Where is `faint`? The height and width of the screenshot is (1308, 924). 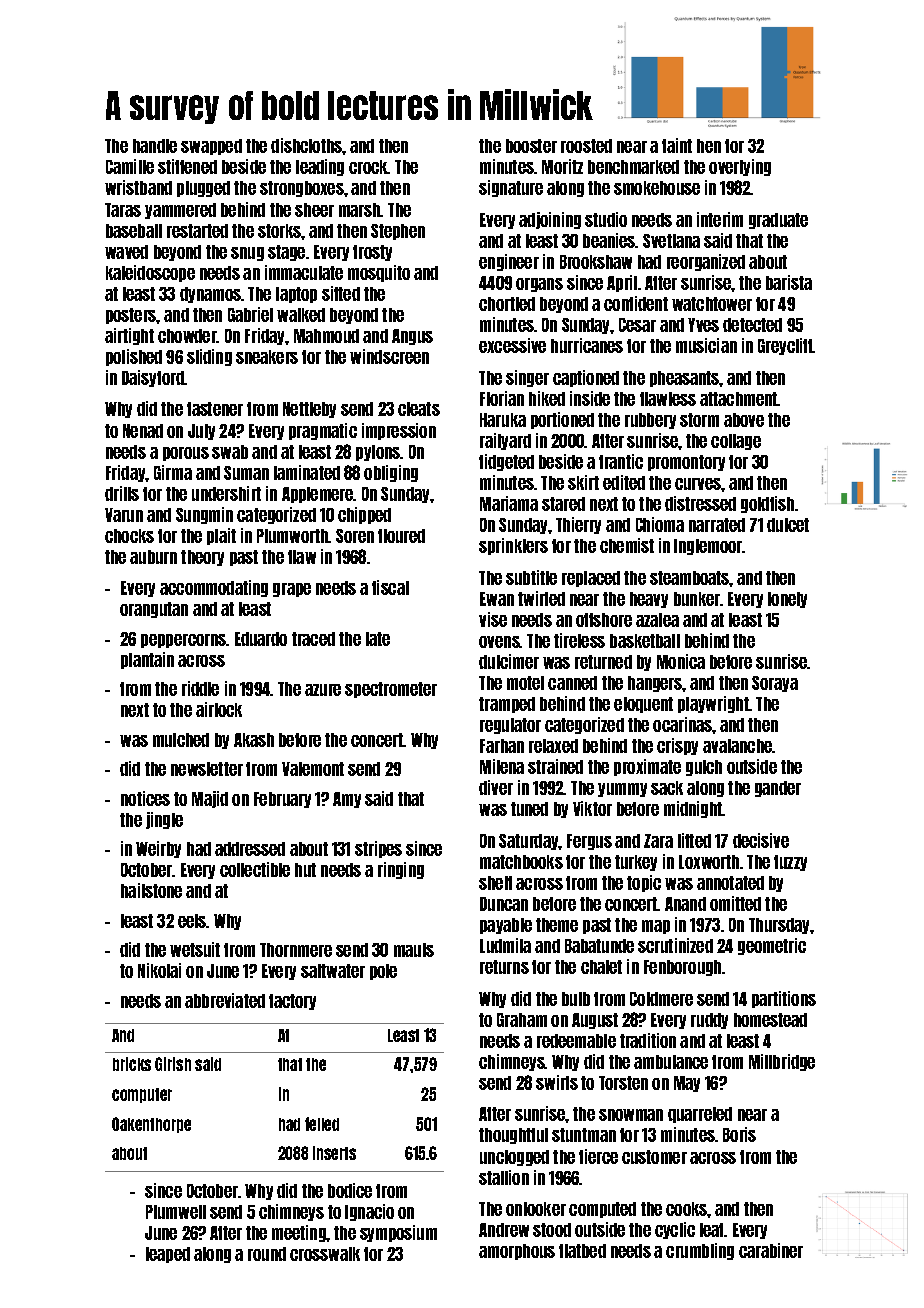 faint is located at coordinates (677, 145).
